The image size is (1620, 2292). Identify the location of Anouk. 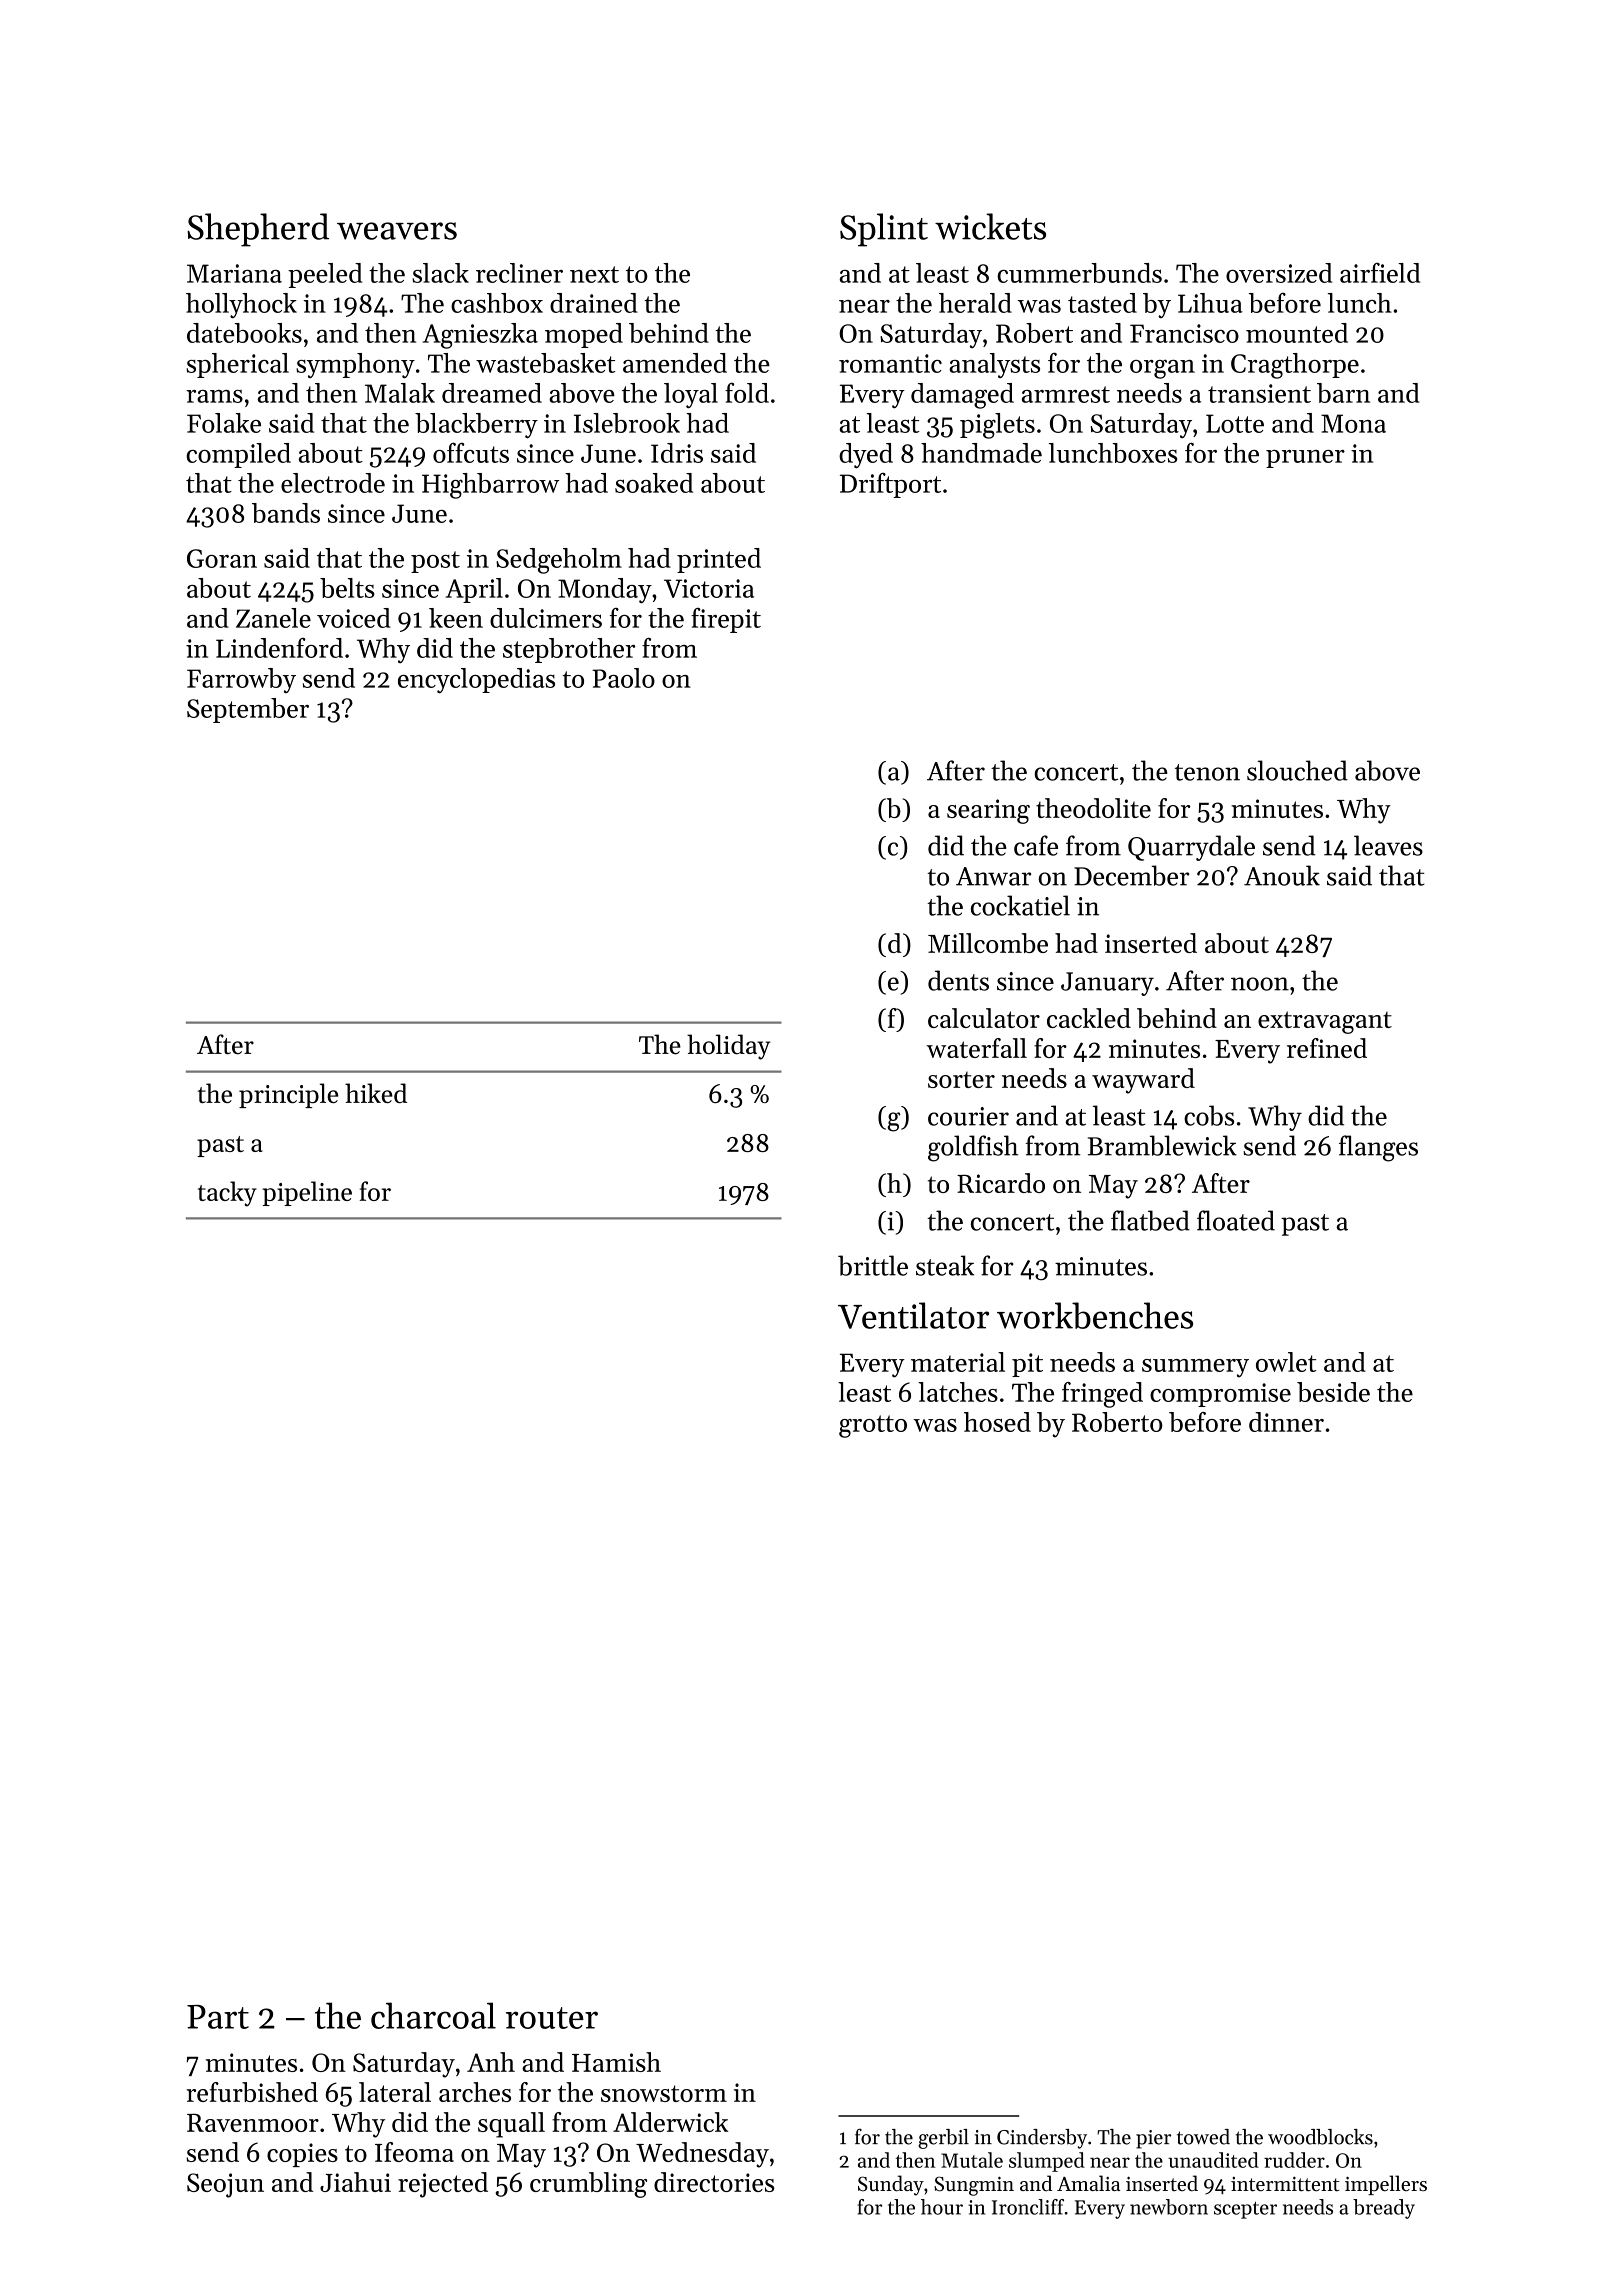
(1282, 875).
